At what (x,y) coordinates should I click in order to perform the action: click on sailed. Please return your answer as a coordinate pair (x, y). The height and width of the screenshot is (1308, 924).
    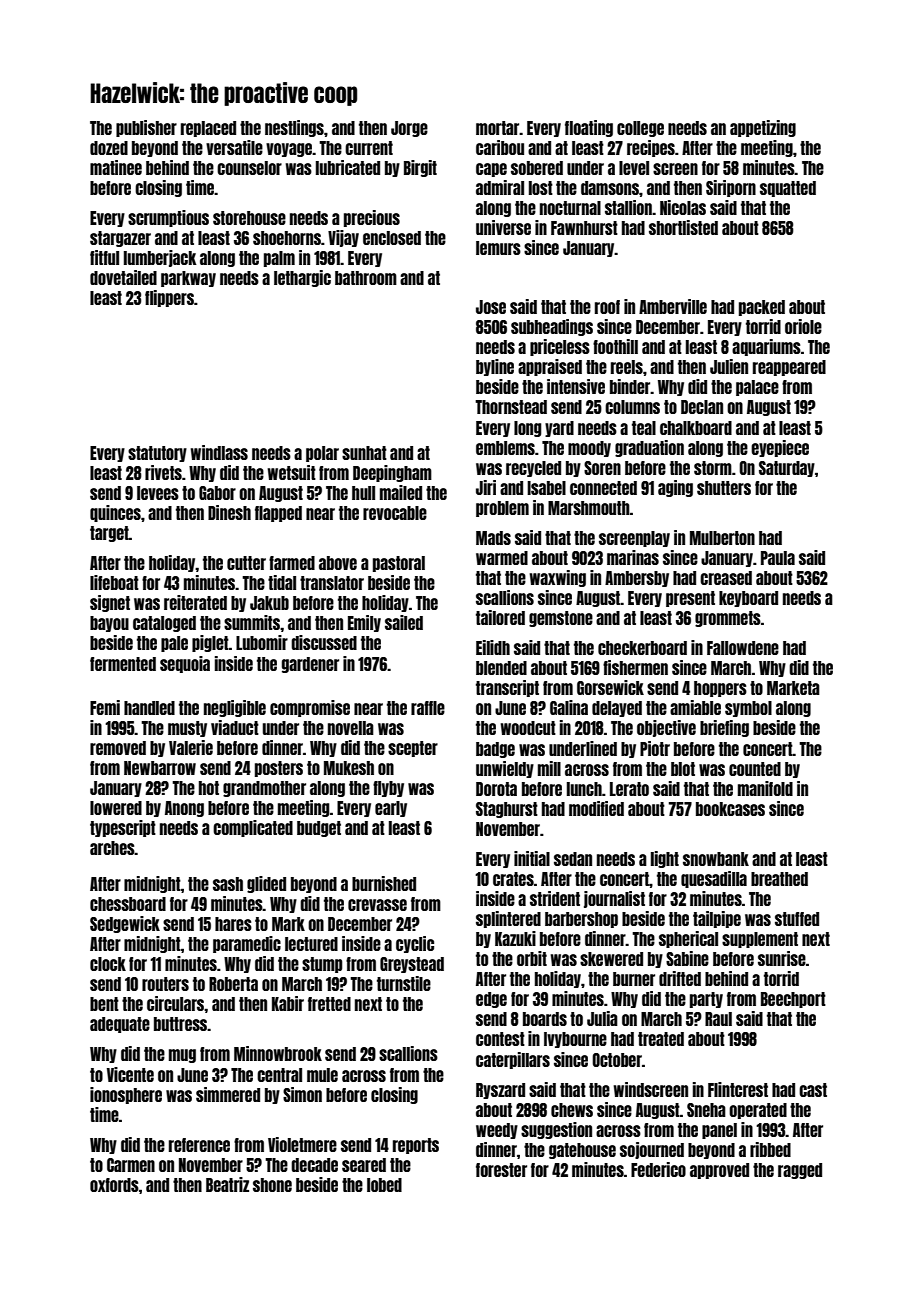
    Looking at the image, I should click on (404, 622).
